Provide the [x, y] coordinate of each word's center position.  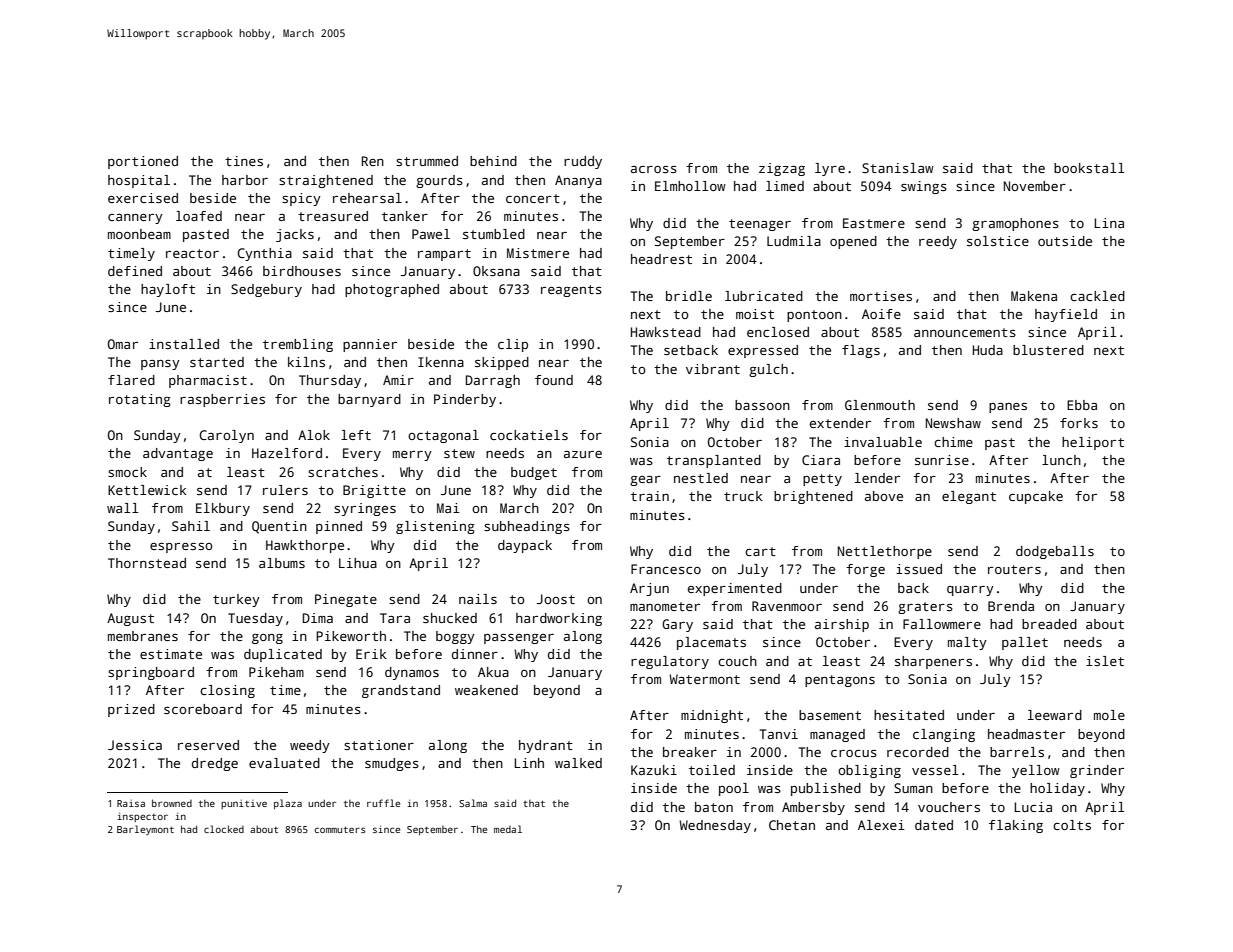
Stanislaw [898, 168]
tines [244, 161]
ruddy [583, 162]
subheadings [527, 527]
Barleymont [145, 830]
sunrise [942, 460]
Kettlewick [147, 490]
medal [508, 829]
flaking [1016, 826]
